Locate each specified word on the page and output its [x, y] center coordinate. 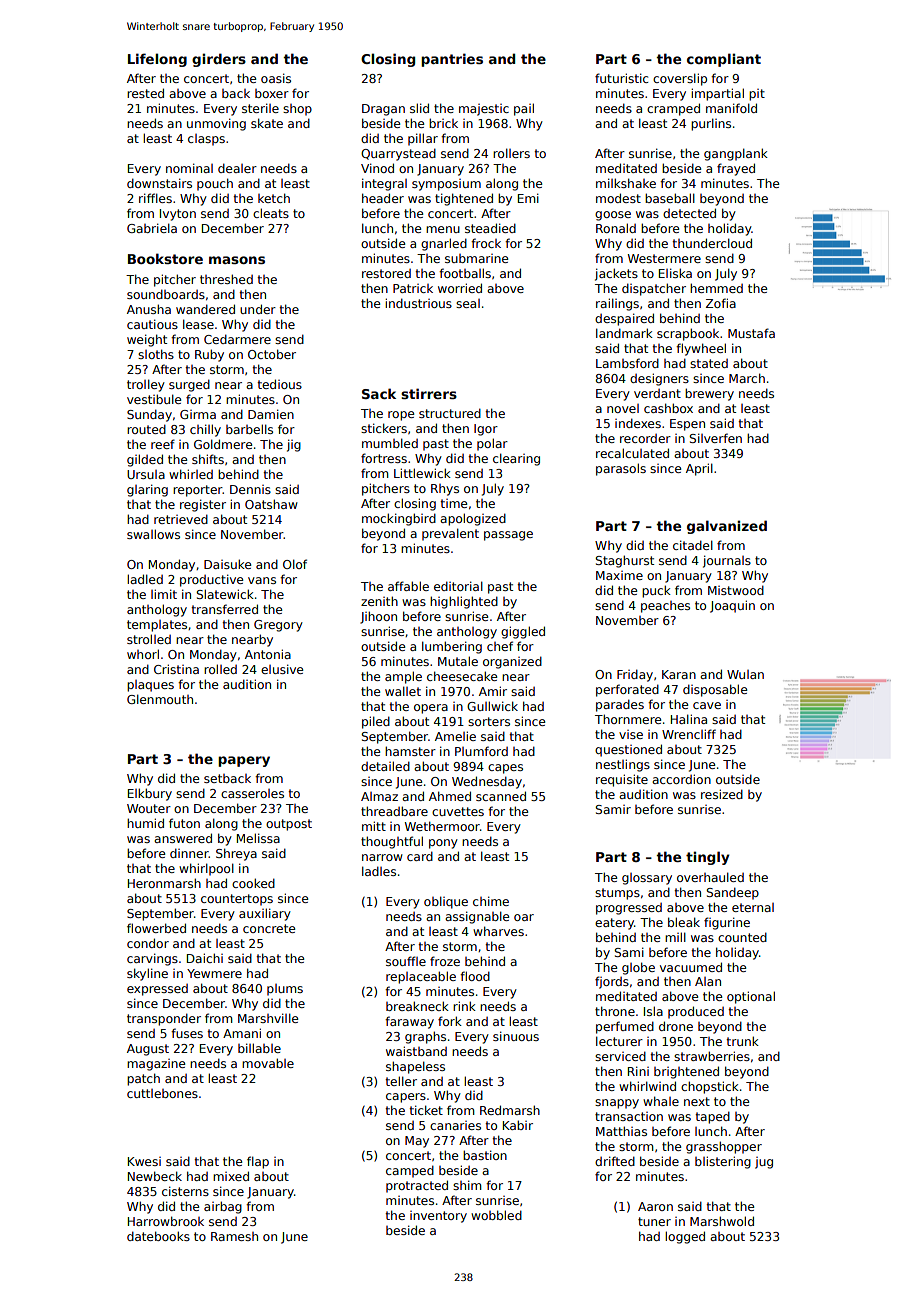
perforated [627, 690]
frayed [736, 169]
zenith [379, 601]
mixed [231, 1176]
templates [157, 626]
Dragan [383, 110]
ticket [426, 1110]
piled [376, 722]
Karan [679, 674]
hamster [410, 751]
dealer [237, 168]
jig [294, 445]
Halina [689, 719]
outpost [289, 825]
